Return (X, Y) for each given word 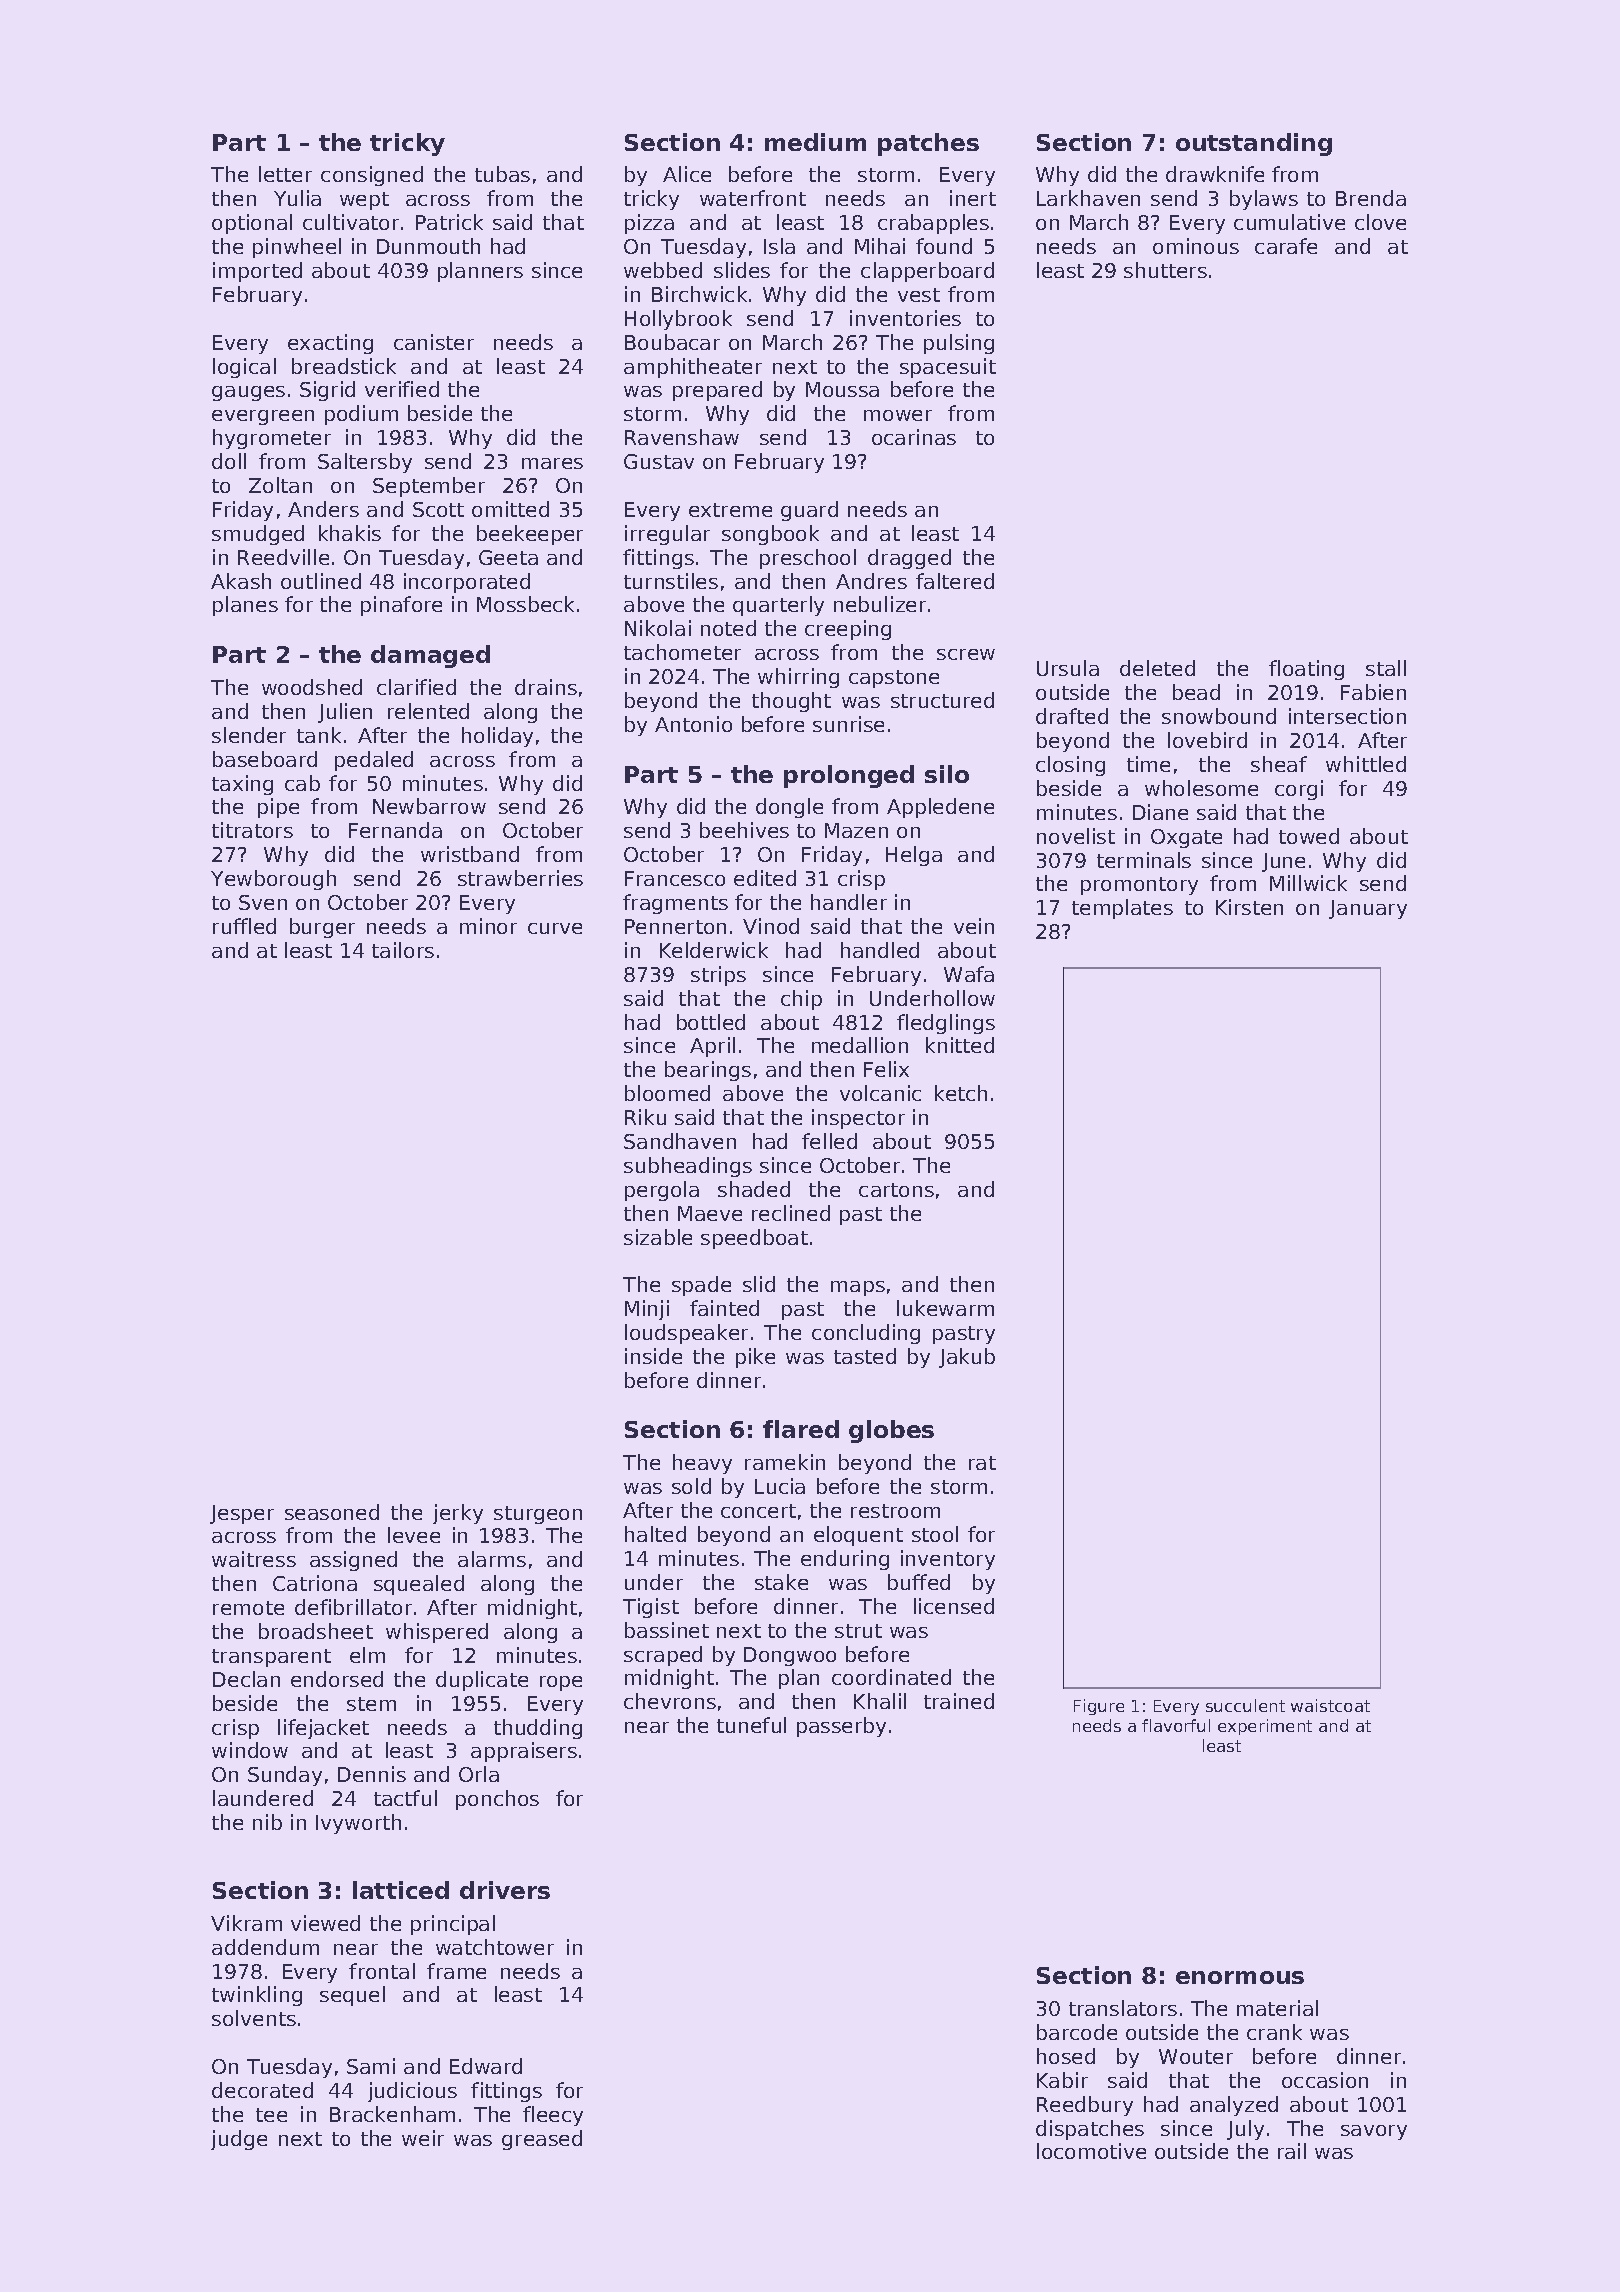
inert (973, 198)
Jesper (242, 1514)
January (1368, 909)
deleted (1157, 668)
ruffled (244, 926)
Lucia (780, 1486)
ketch (961, 1093)
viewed (325, 1923)
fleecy (553, 2116)
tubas (502, 174)
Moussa (842, 389)
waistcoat (1330, 1705)
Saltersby (365, 463)
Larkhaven (1088, 198)
